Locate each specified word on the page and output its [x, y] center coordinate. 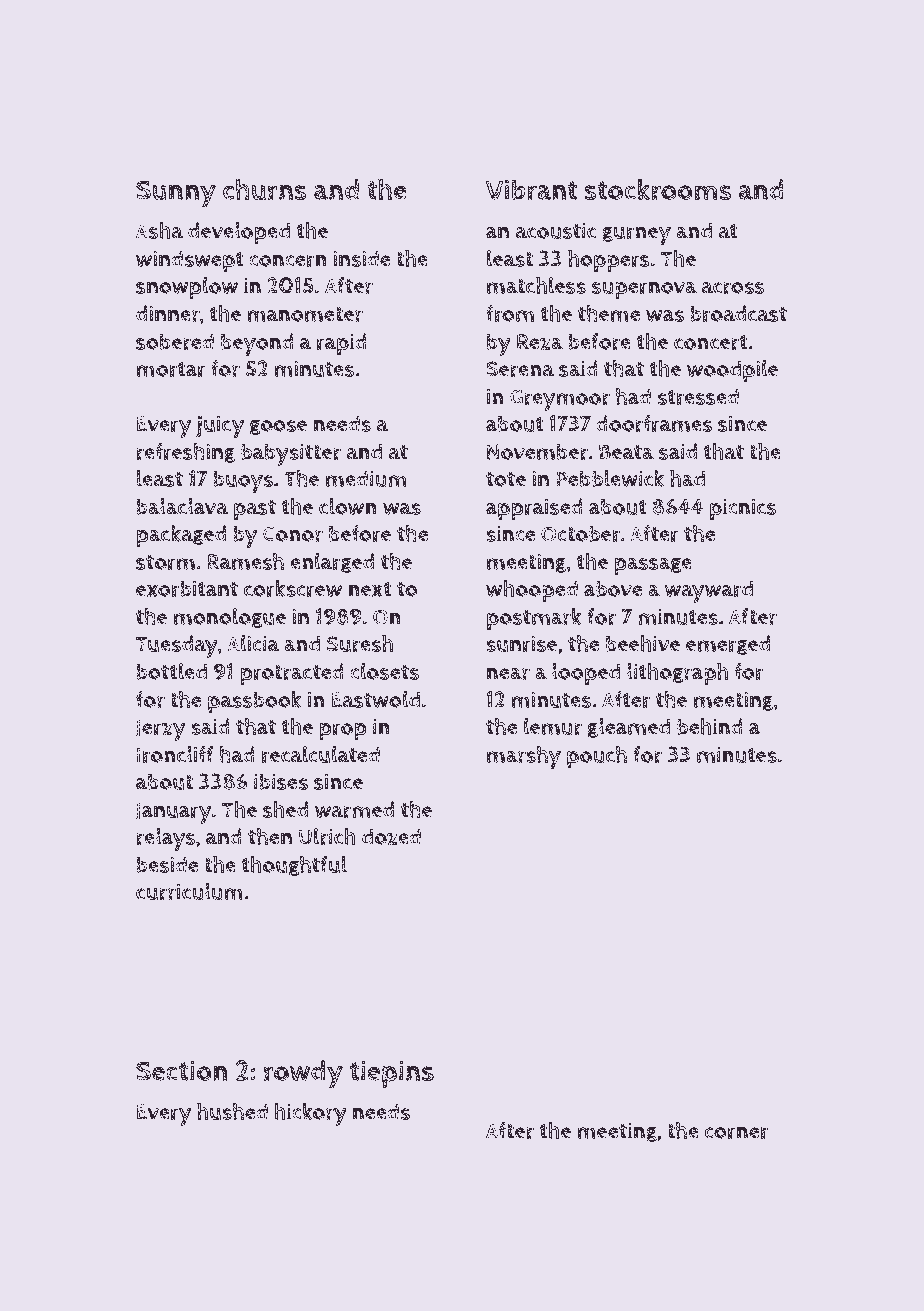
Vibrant [531, 190]
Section [182, 1070]
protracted [292, 674]
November [537, 451]
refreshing [185, 453]
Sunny [176, 194]
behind [710, 726]
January [173, 813]
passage [653, 566]
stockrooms [658, 189]
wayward [709, 591]
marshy [524, 757]
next [370, 589]
